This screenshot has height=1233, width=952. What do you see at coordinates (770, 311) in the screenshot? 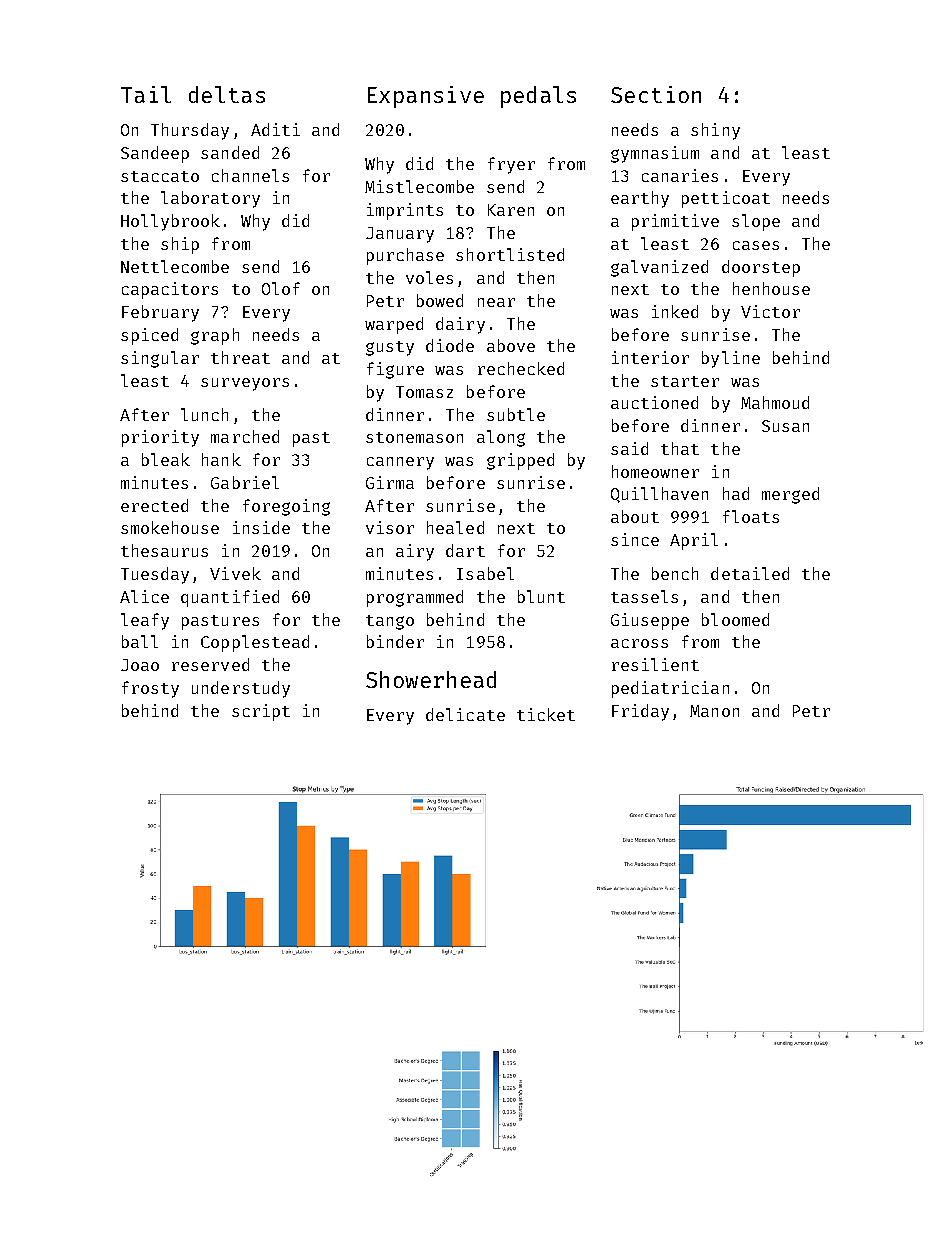
I see `Victor` at bounding box center [770, 311].
